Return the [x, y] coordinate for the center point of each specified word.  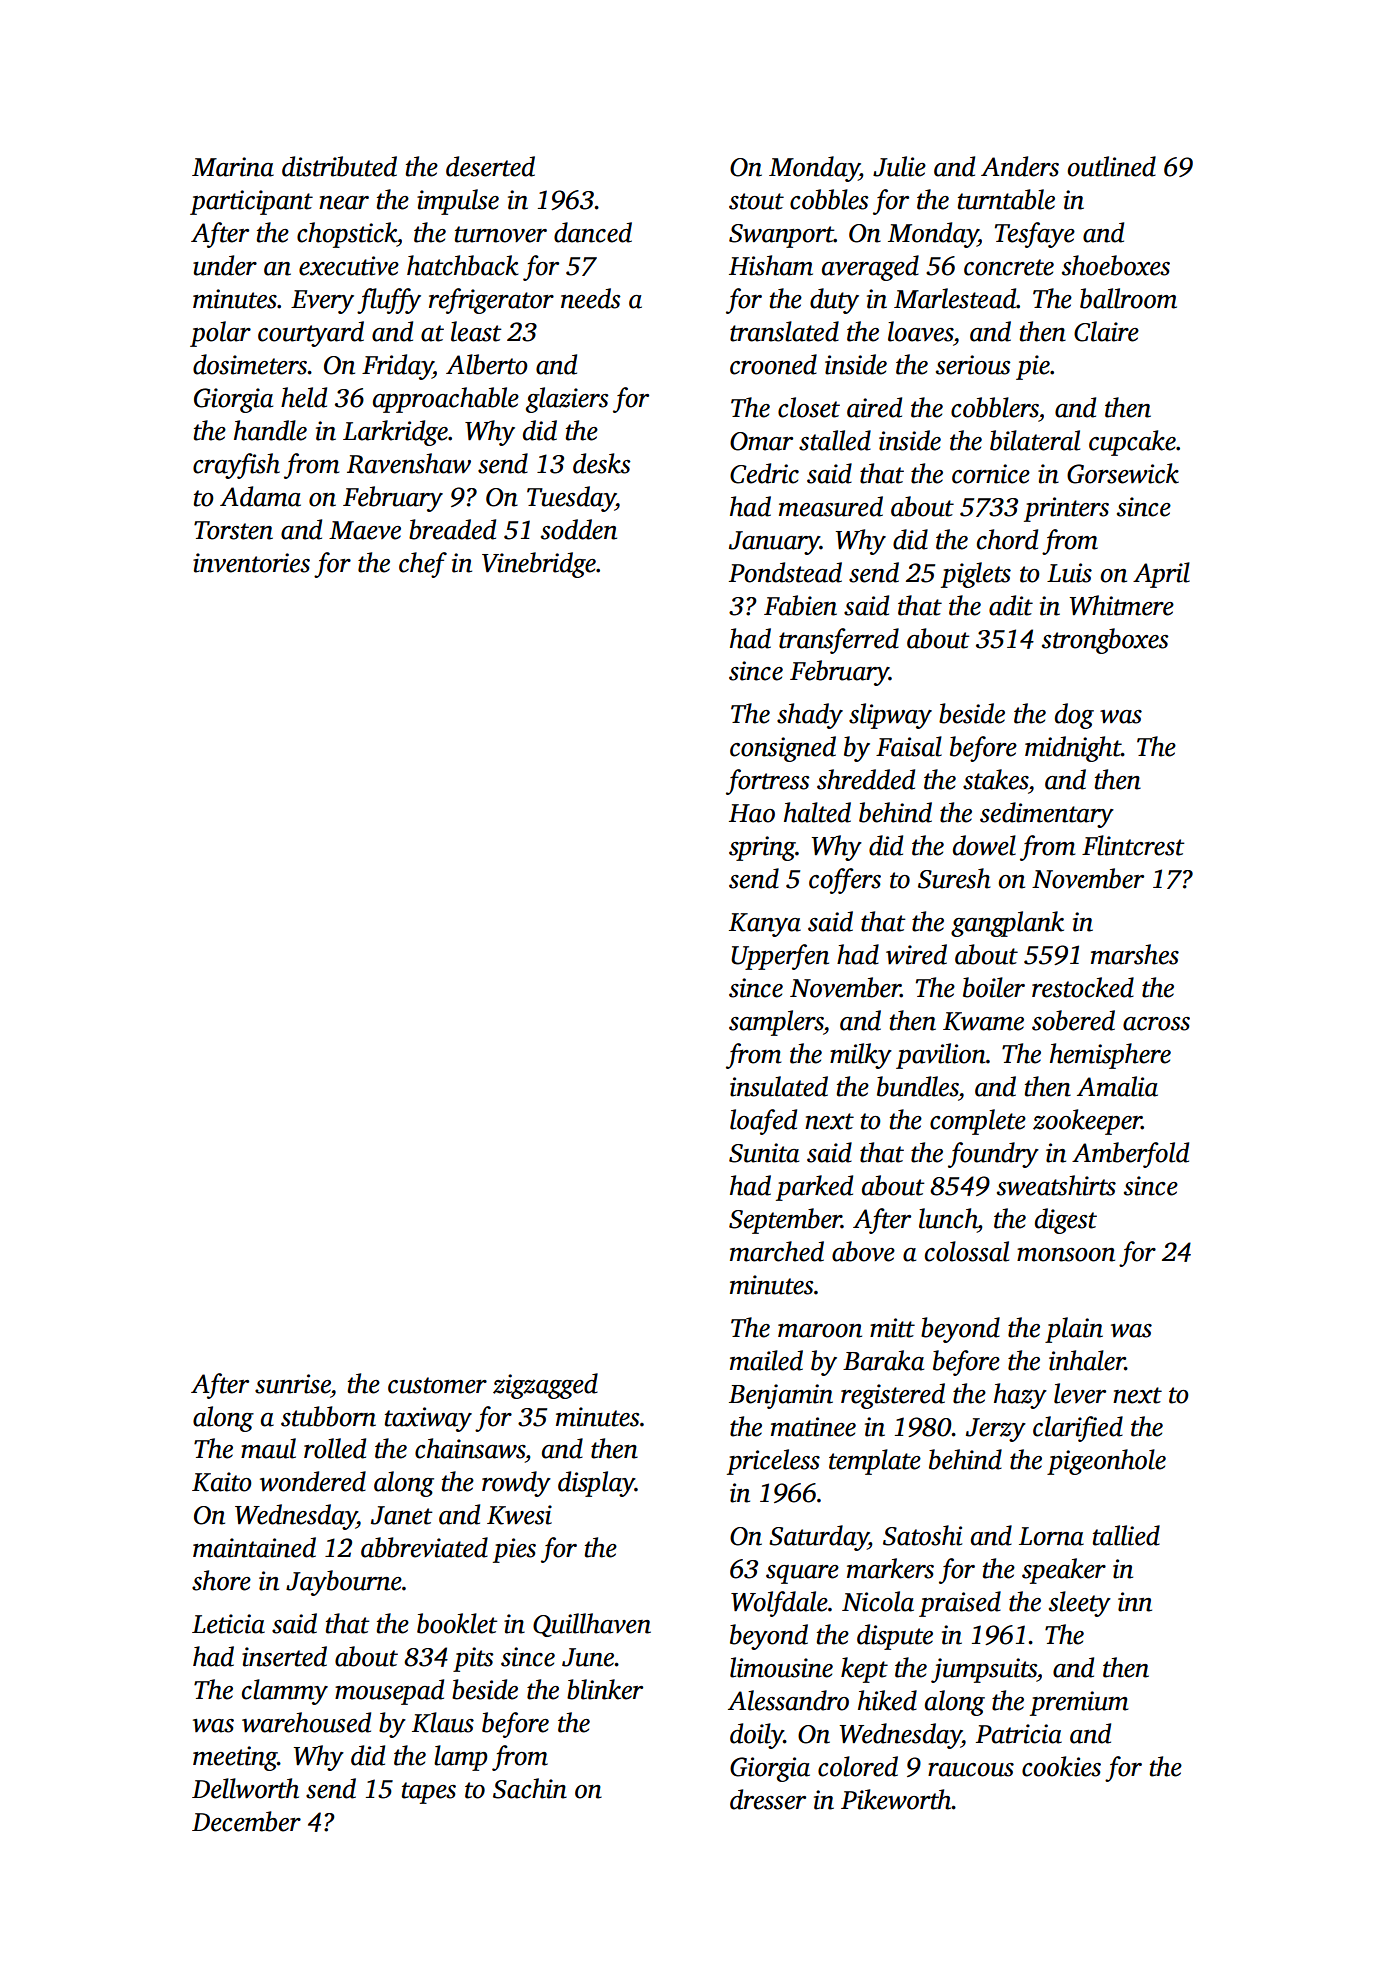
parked [814, 1188]
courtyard [311, 334]
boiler [994, 987]
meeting [235, 1758]
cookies [1061, 1766]
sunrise [293, 1384]
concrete [1009, 267]
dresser [768, 1799]
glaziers [567, 400]
